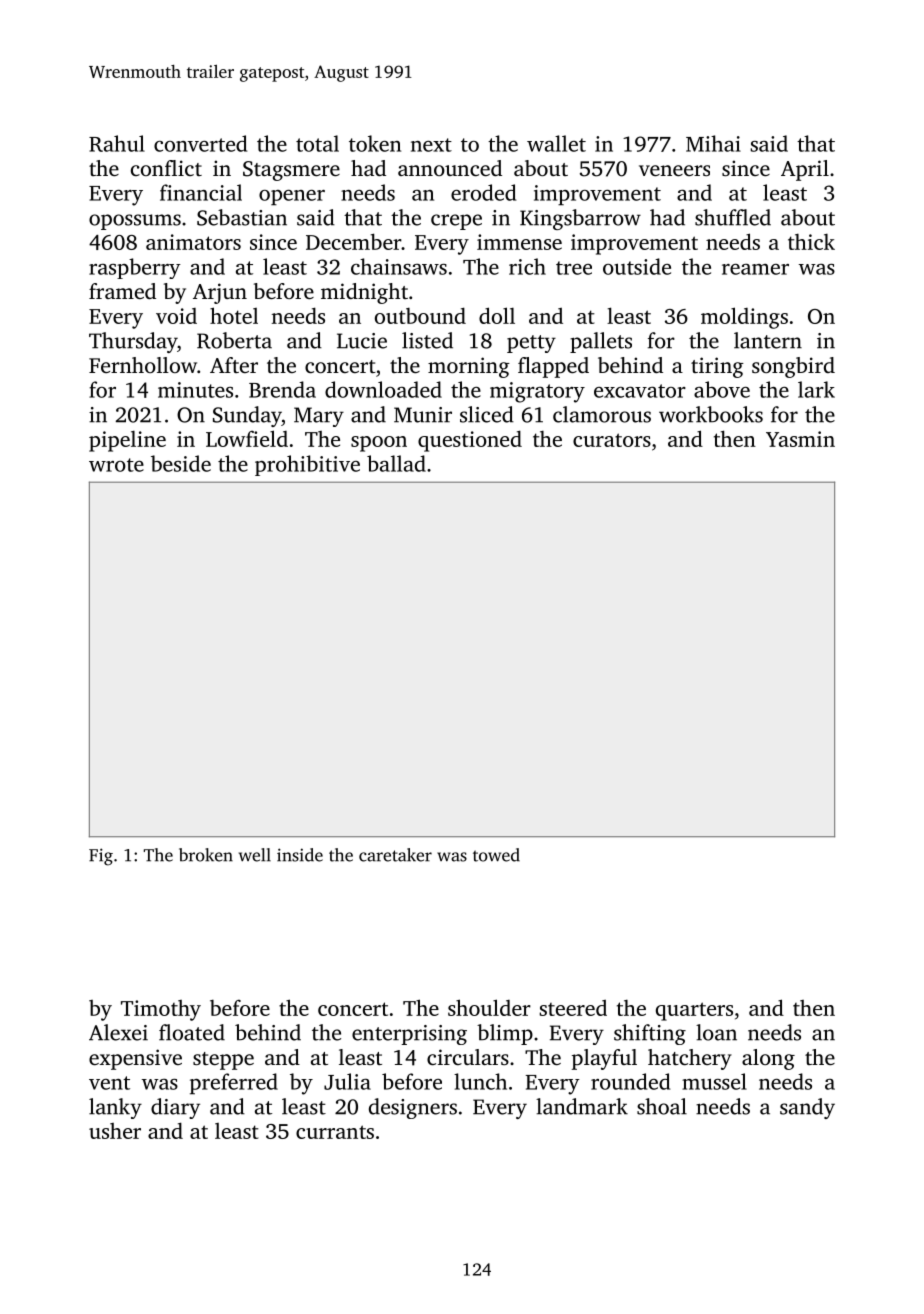 This document has width=924, height=1314. What do you see at coordinates (674, 170) in the document?
I see `veneers` at bounding box center [674, 170].
